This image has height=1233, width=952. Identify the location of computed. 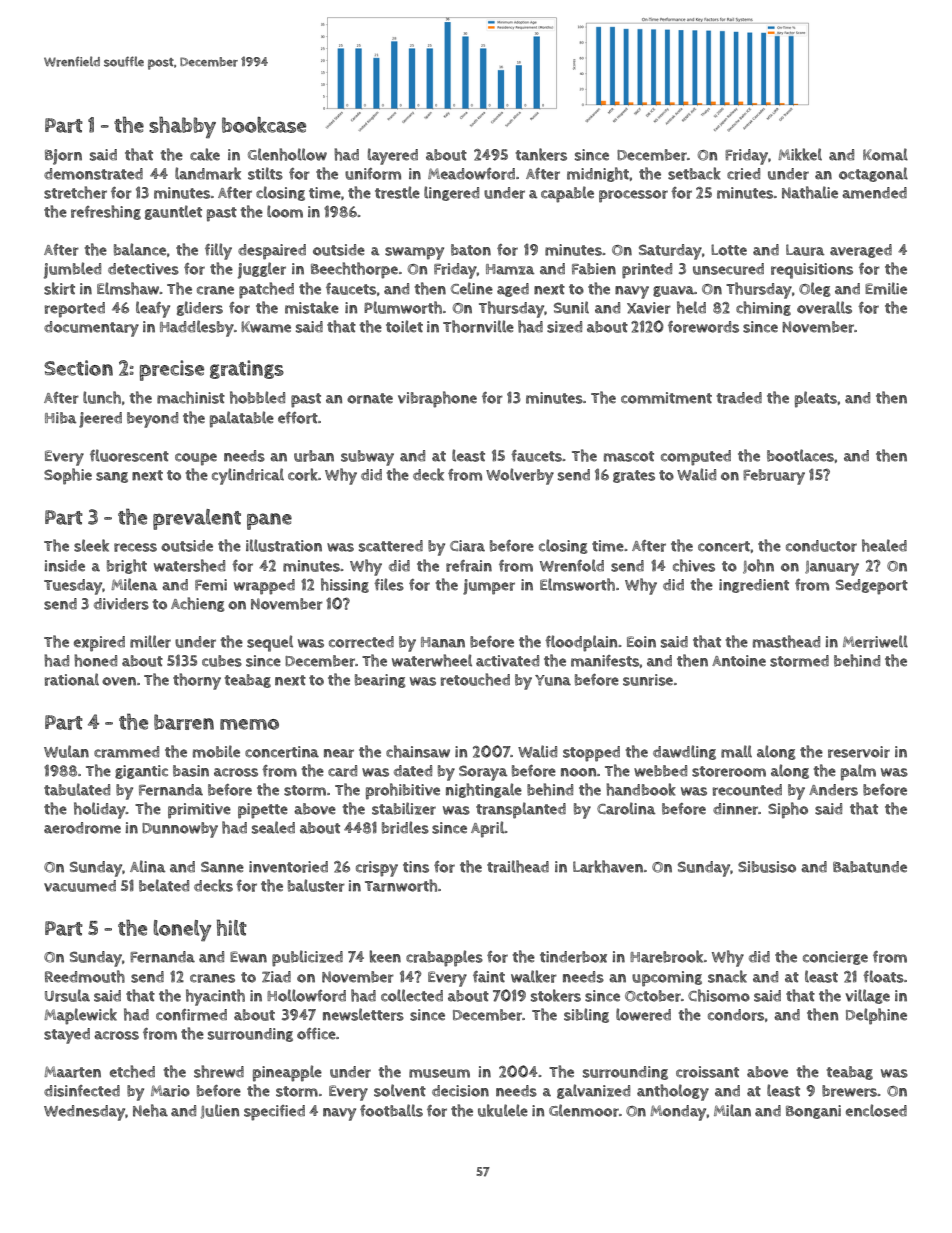
(696, 458).
